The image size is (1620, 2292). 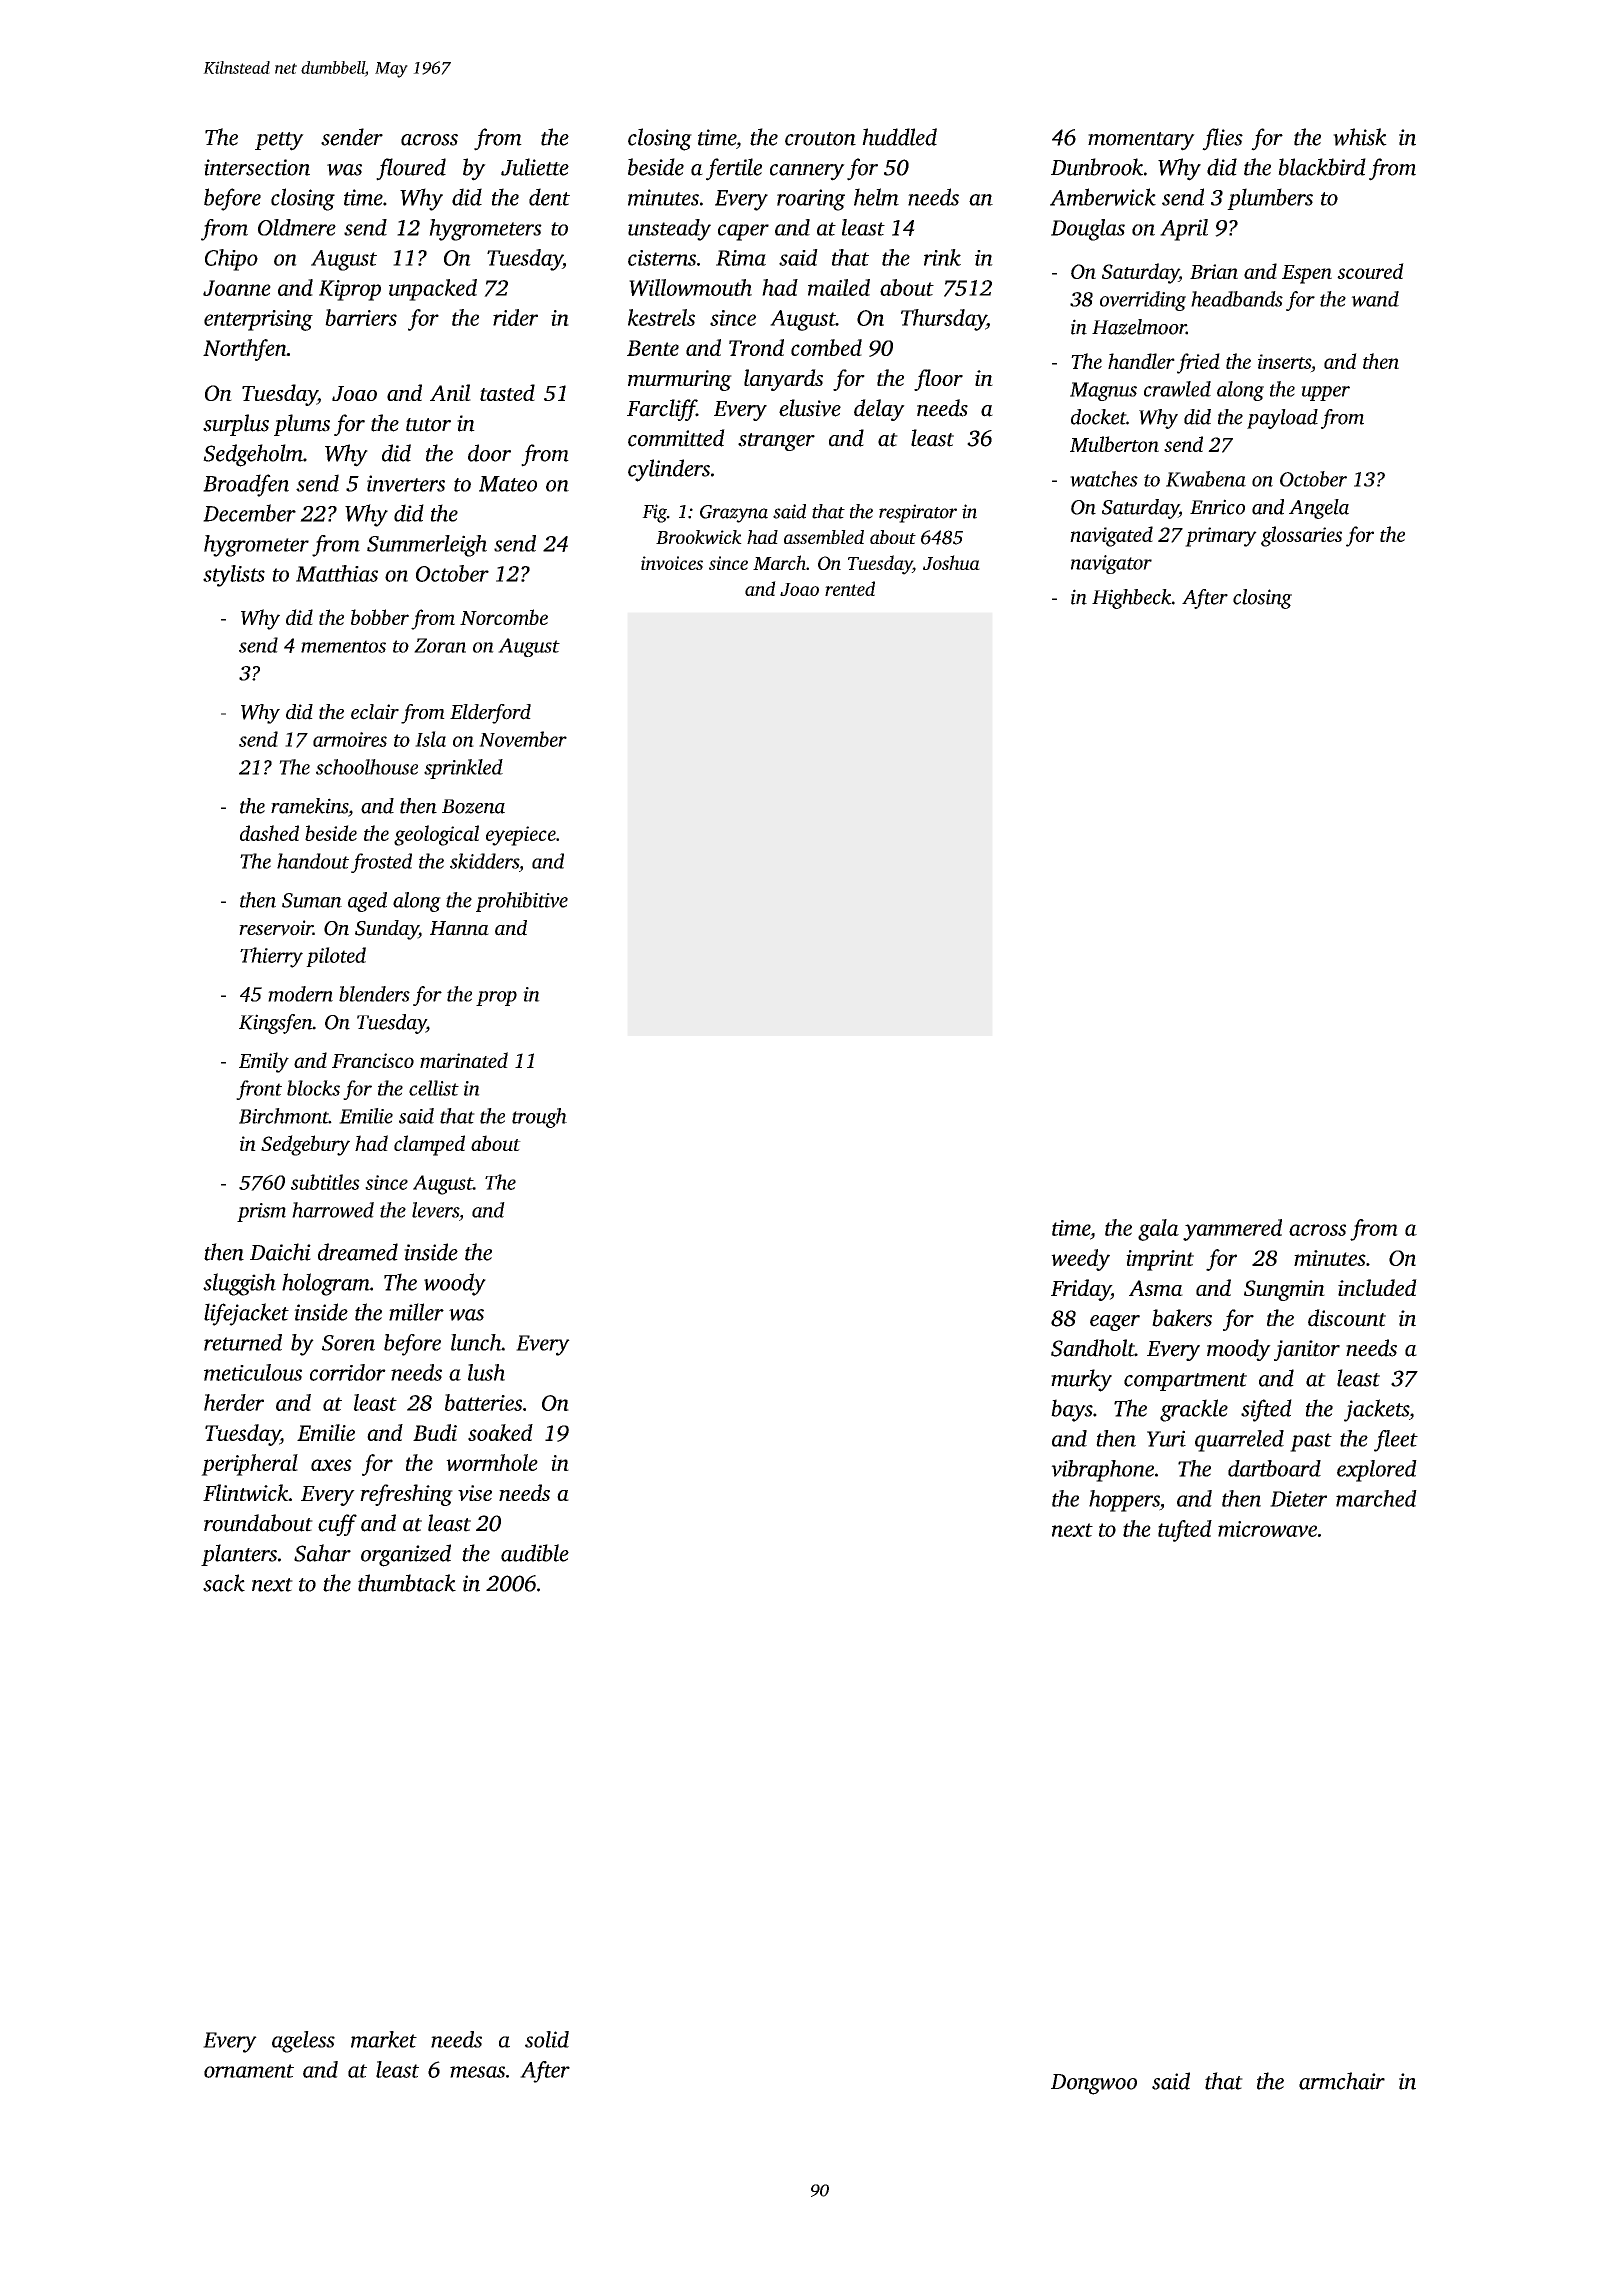 What do you see at coordinates (464, 1060) in the screenshot?
I see `marinated` at bounding box center [464, 1060].
